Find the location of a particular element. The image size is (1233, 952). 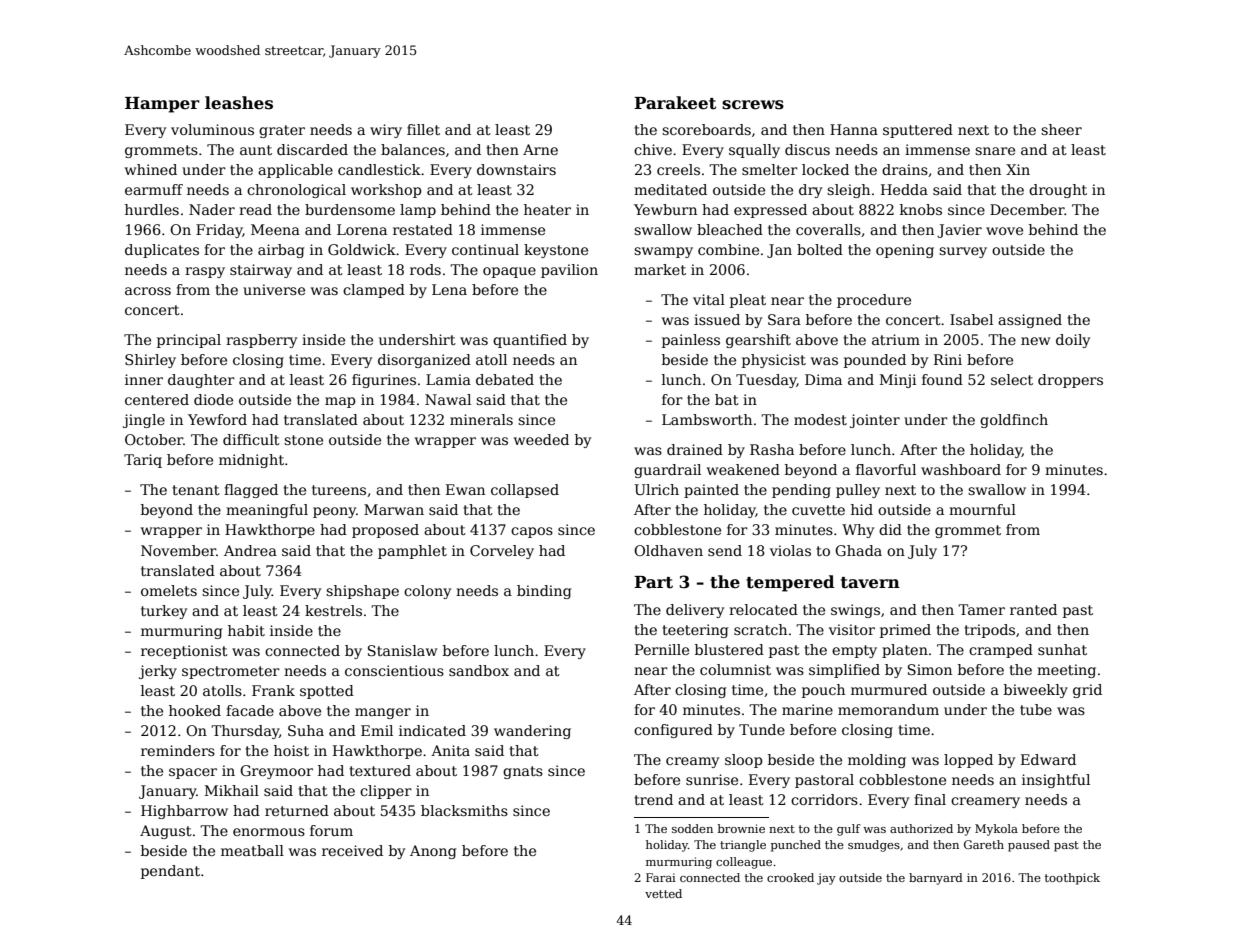

molding is located at coordinates (877, 761).
